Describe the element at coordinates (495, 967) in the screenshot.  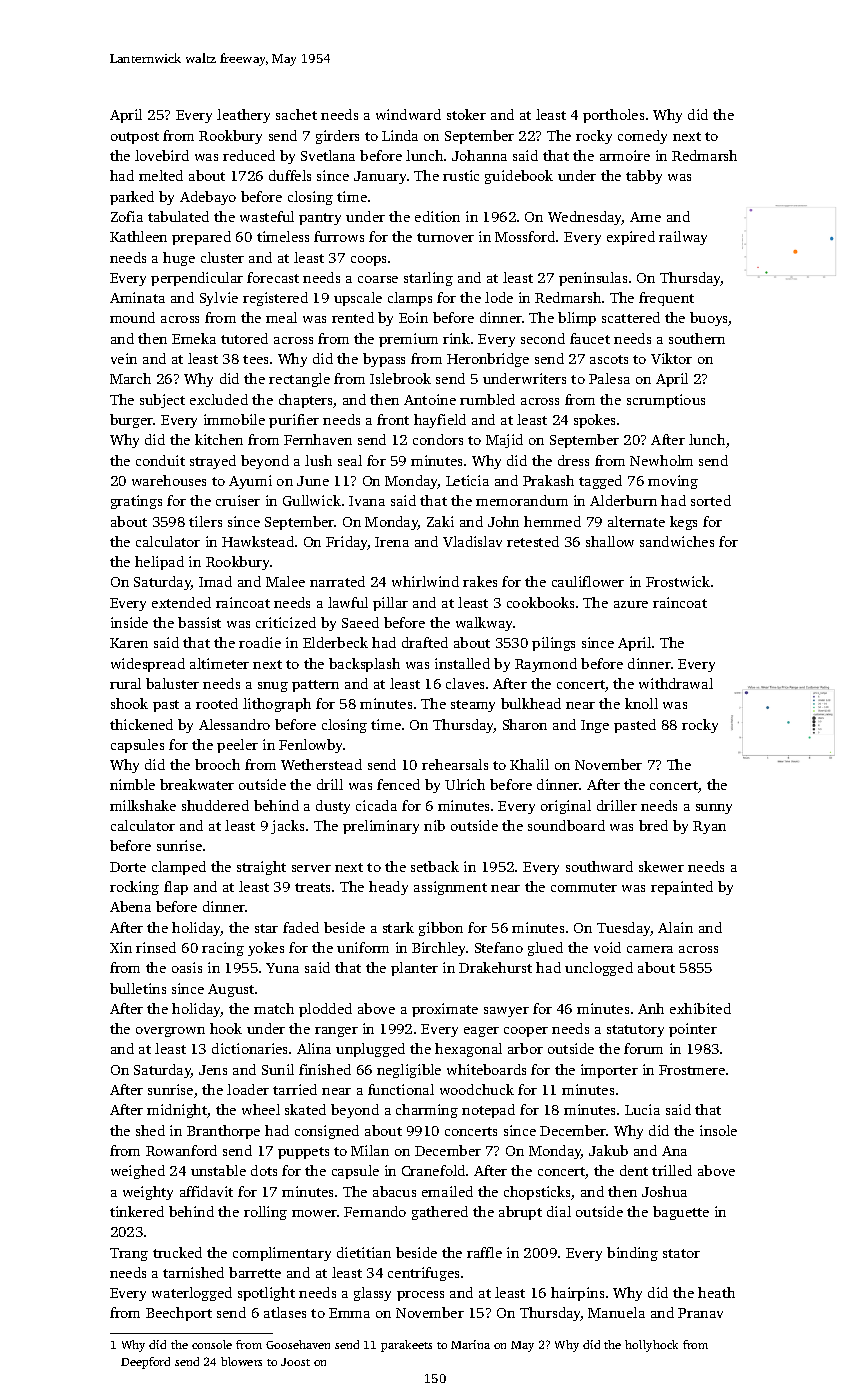
I see `Drakehurst` at that location.
